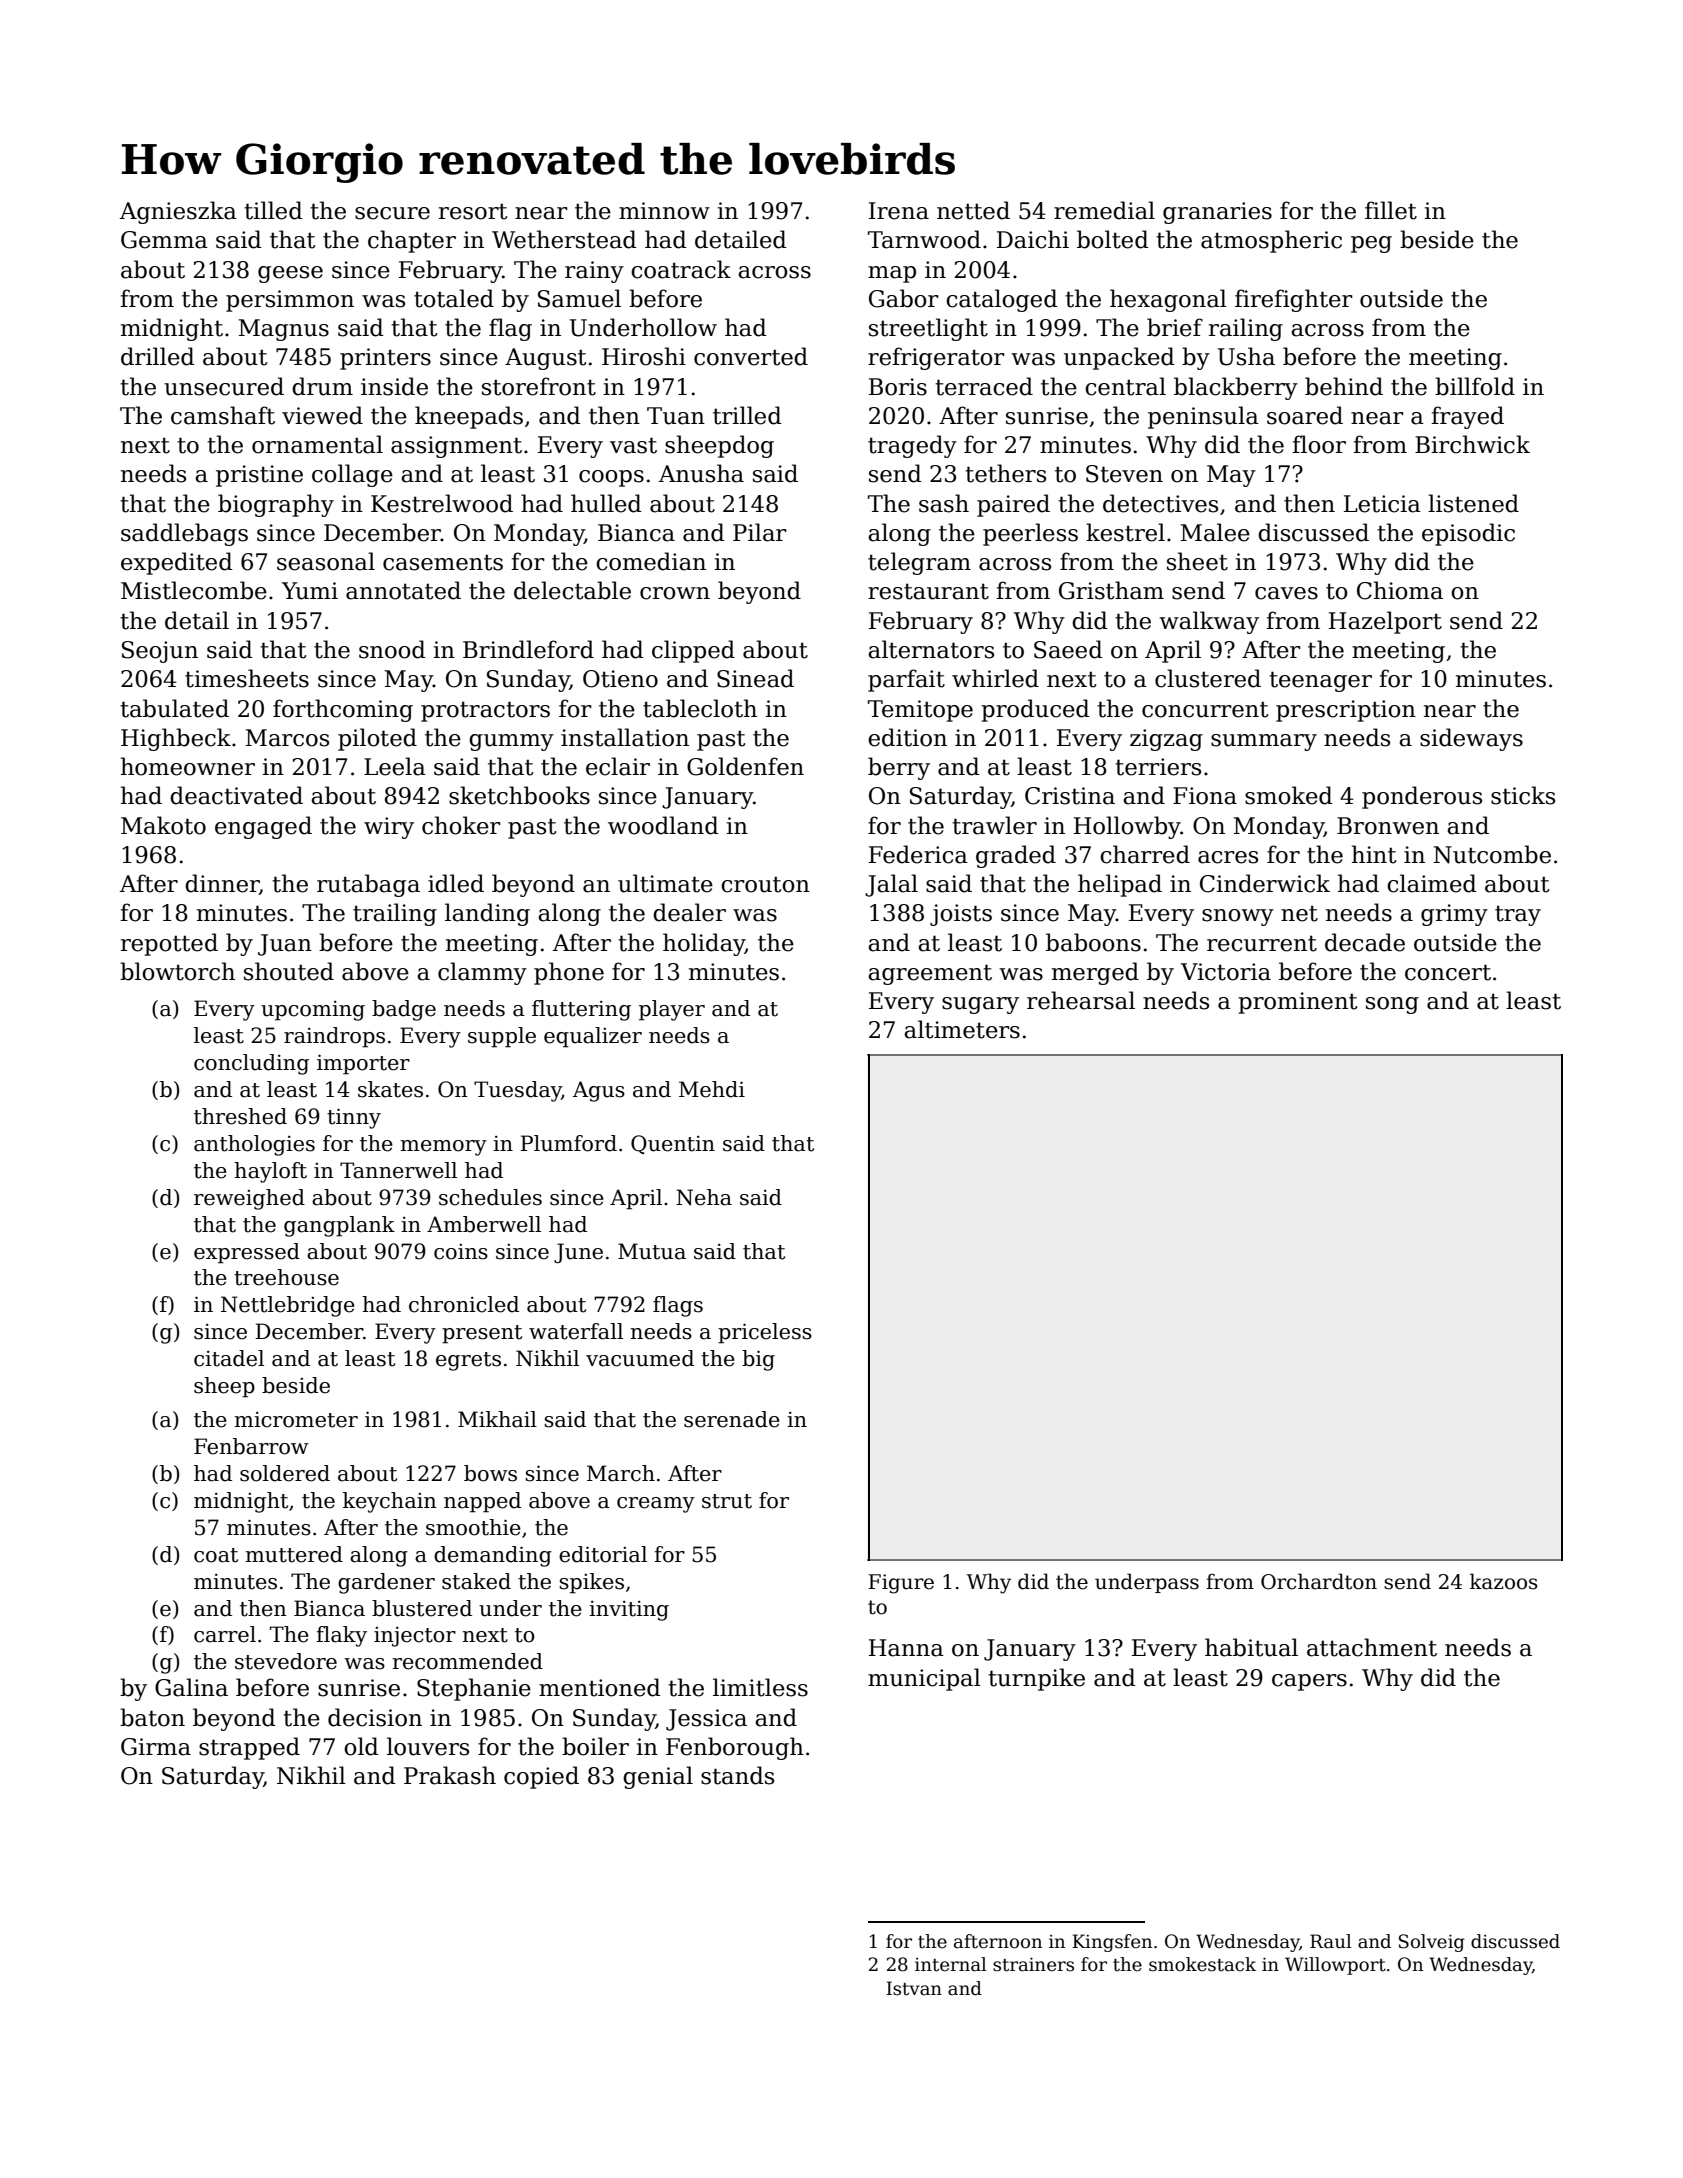 This screenshot has width=1683, height=2178. Describe the element at coordinates (160, 652) in the screenshot. I see `Seojun` at that location.
